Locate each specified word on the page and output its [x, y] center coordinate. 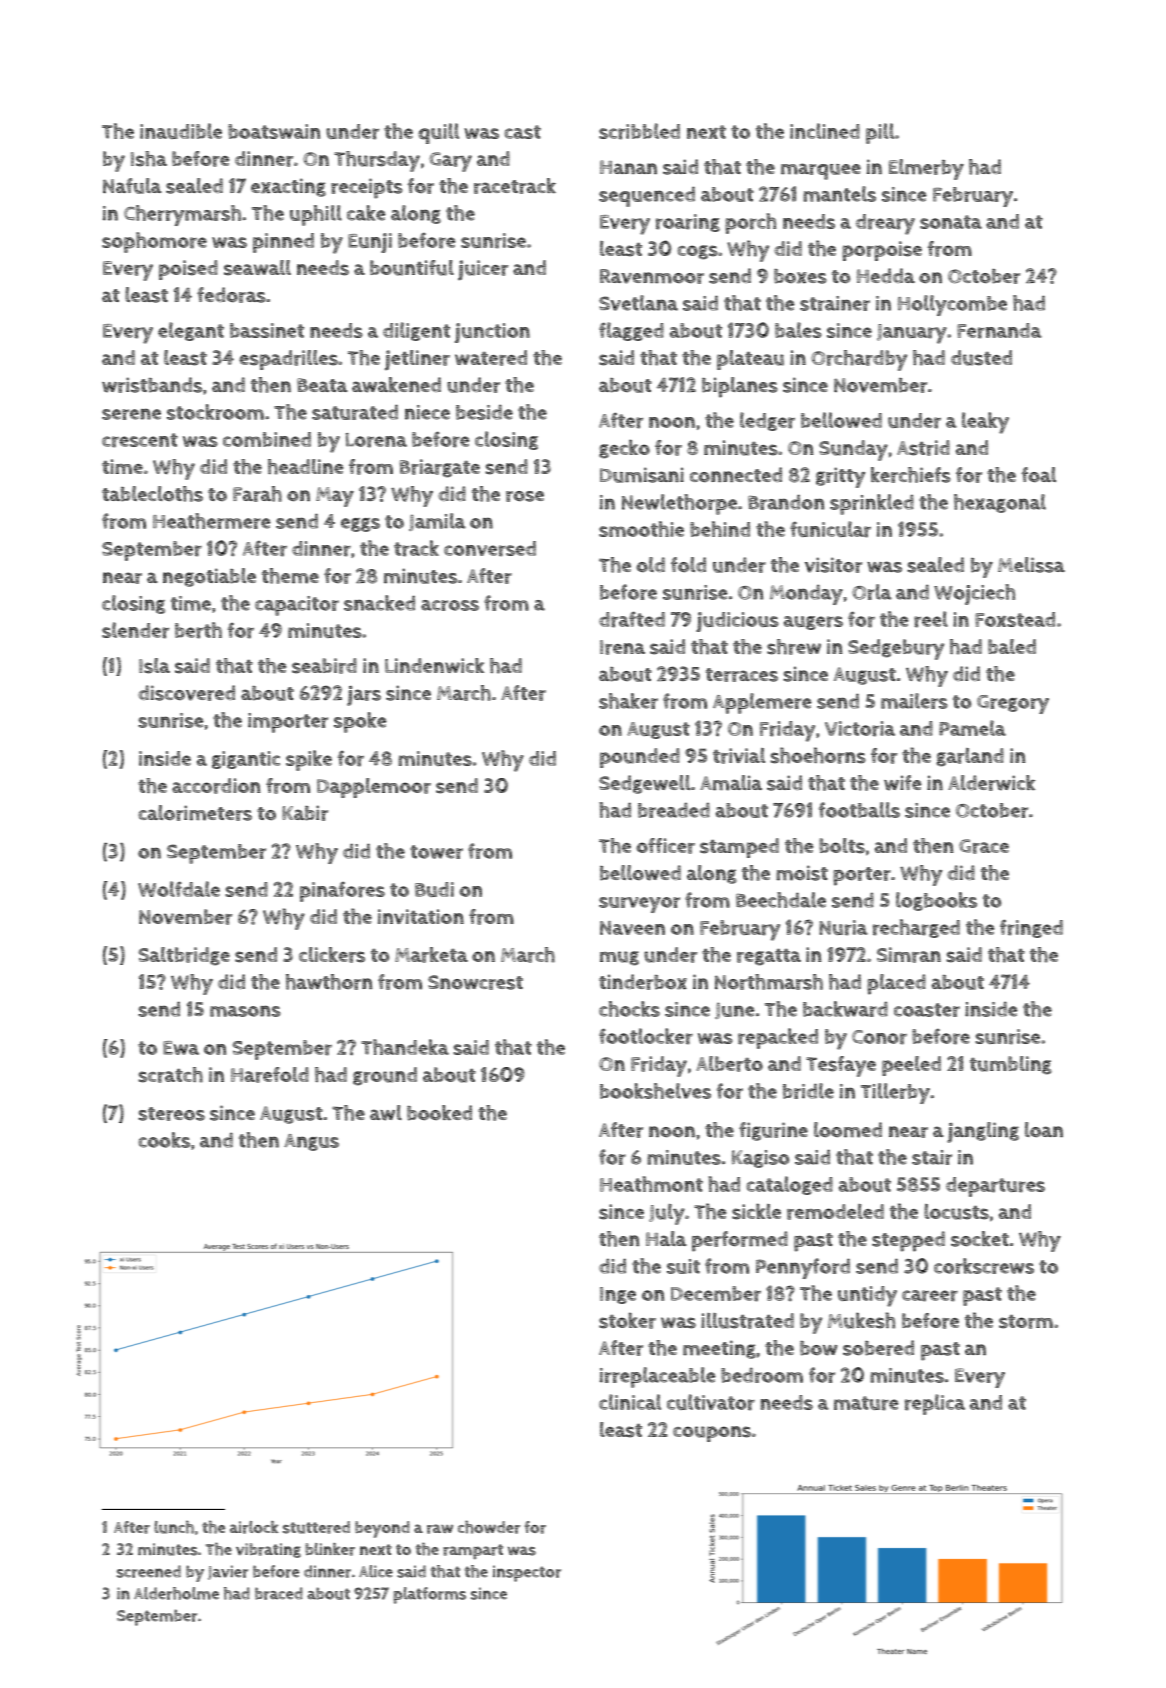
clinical [630, 1402]
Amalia [731, 783]
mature [866, 1403]
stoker [627, 1320]
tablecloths [152, 494]
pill [880, 133]
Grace [984, 846]
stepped [908, 1241]
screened [149, 1571]
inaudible [181, 131]
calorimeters [195, 813]
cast [522, 132]
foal [1038, 475]
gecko [624, 448]
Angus [311, 1142]
